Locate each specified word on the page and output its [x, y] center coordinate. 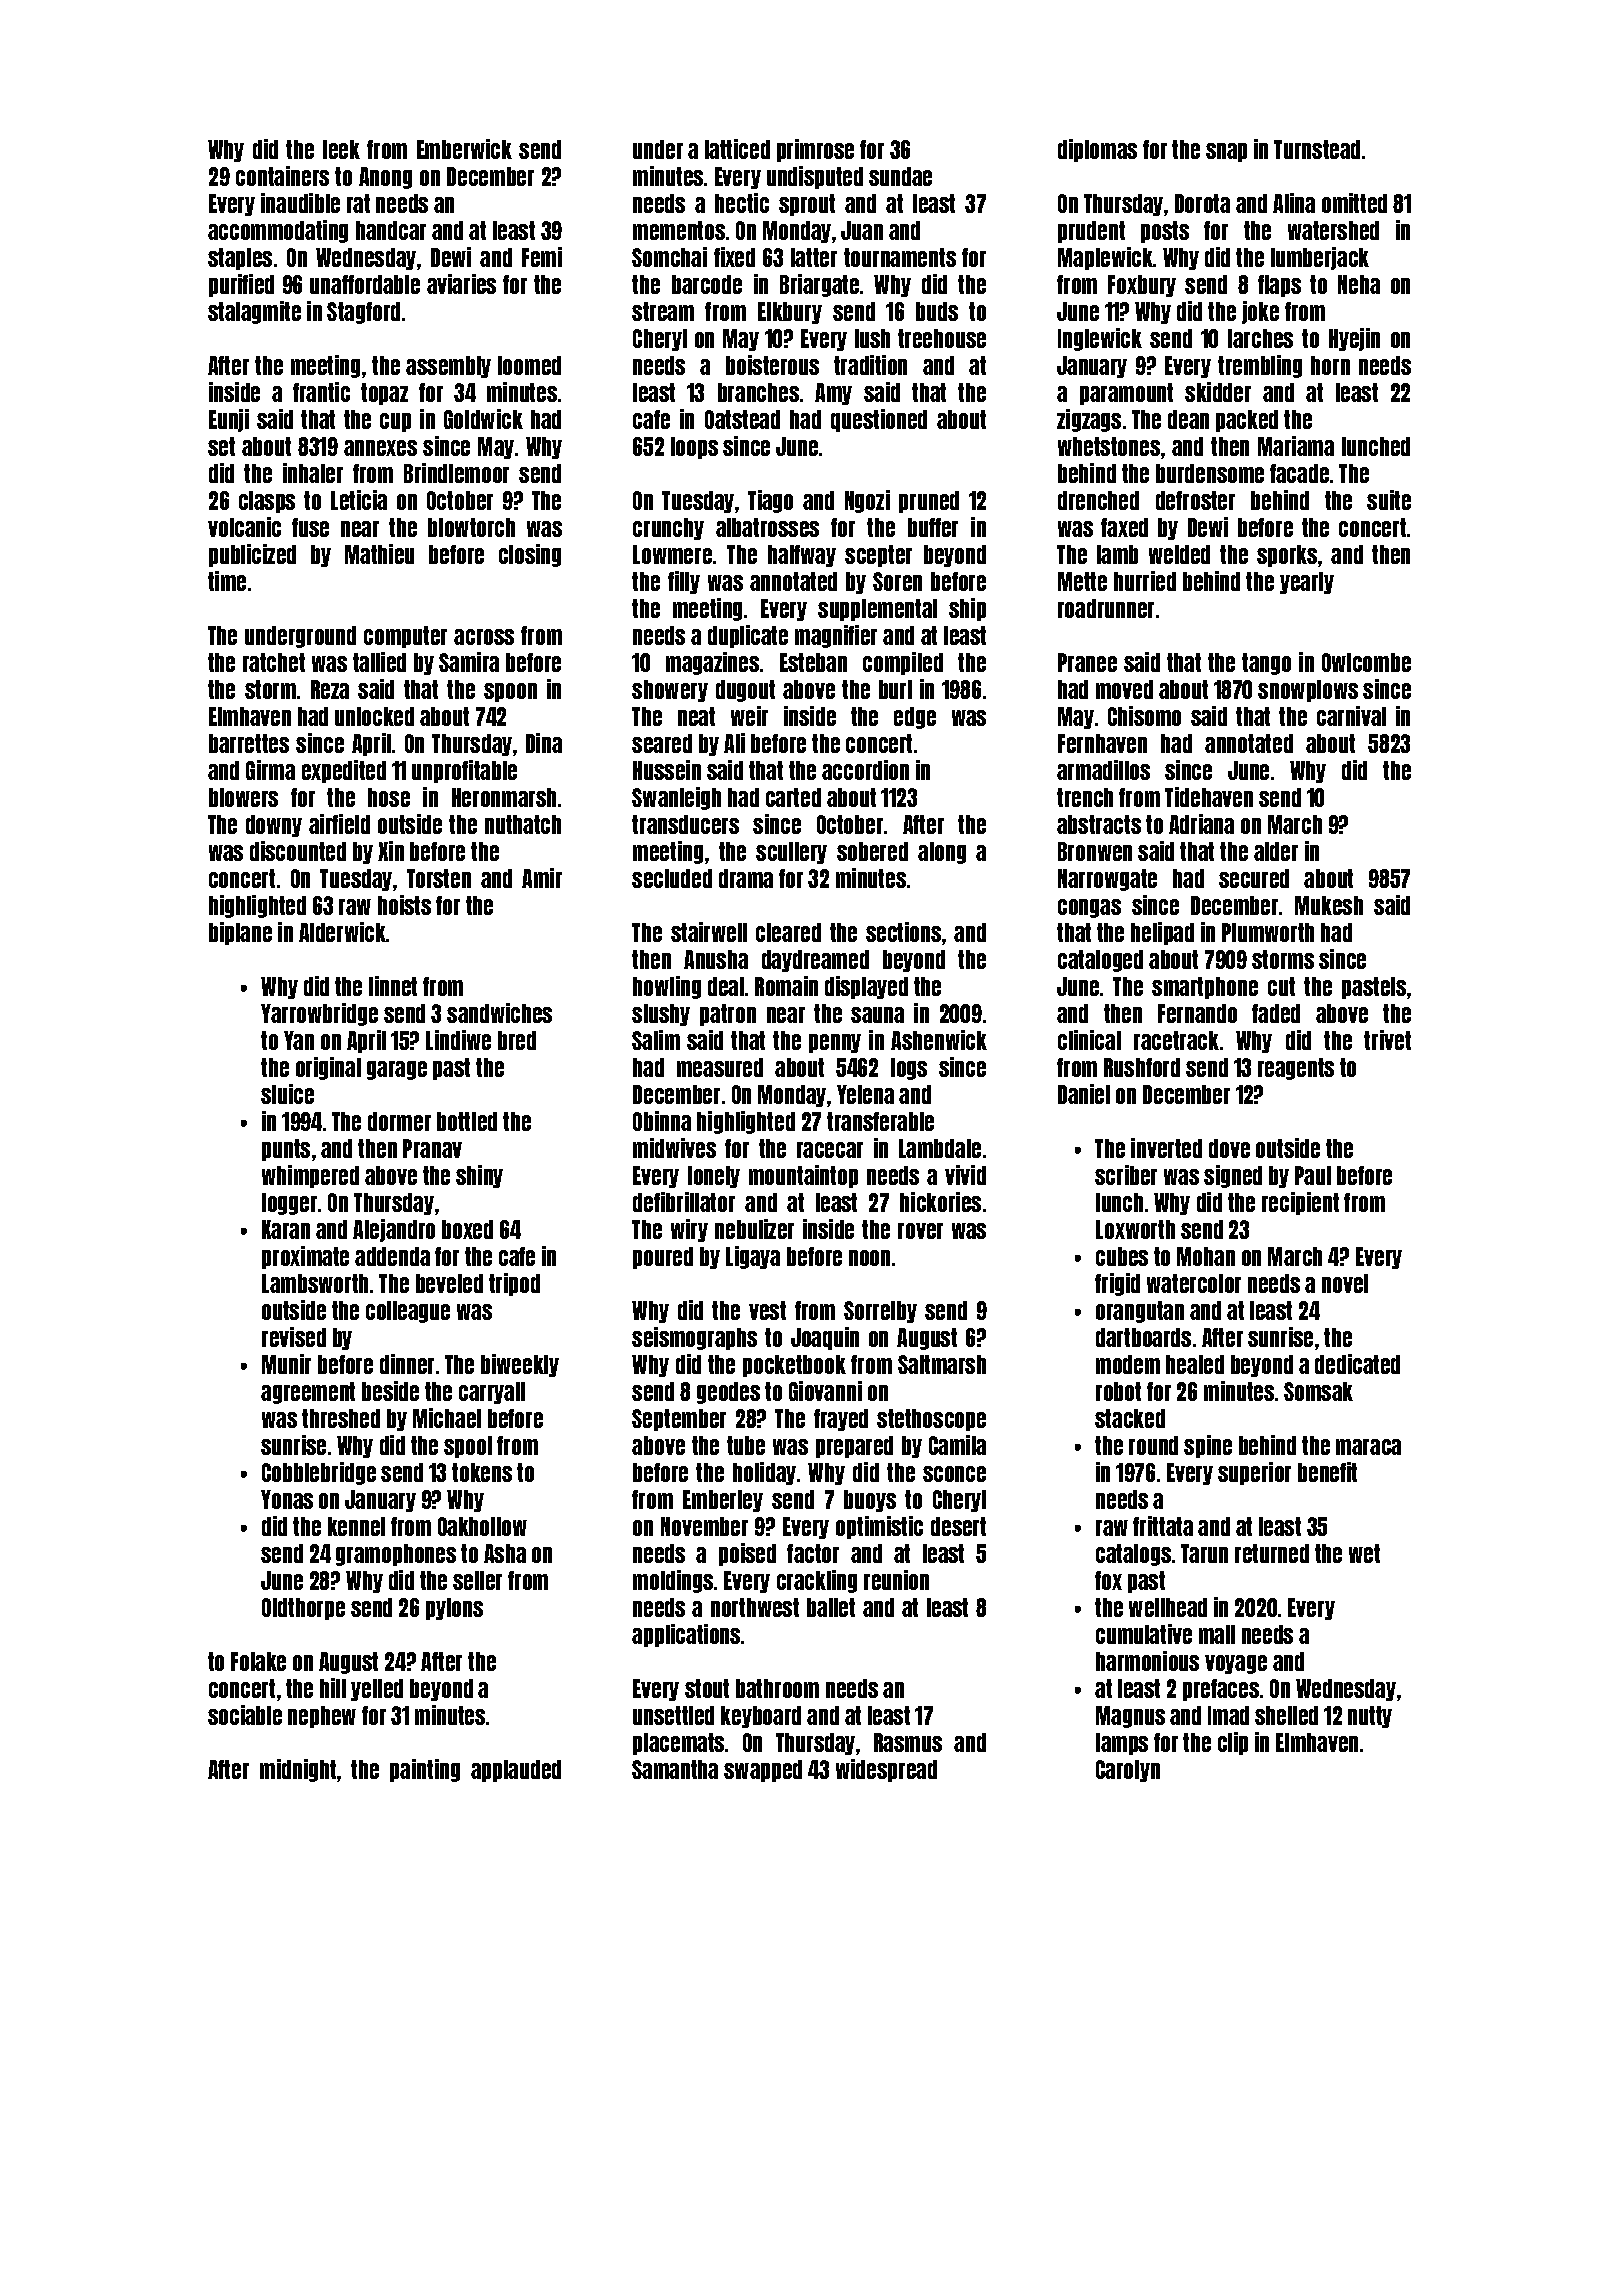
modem [1128, 1364]
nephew [322, 1717]
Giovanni [825, 1391]
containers [282, 176]
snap [1226, 152]
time [227, 581]
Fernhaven [1102, 743]
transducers [685, 824]
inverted [1166, 1148]
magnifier [836, 636]
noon [869, 1258]
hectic [742, 203]
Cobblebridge [319, 1473]
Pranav [432, 1148]
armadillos [1103, 770]
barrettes [249, 743]
